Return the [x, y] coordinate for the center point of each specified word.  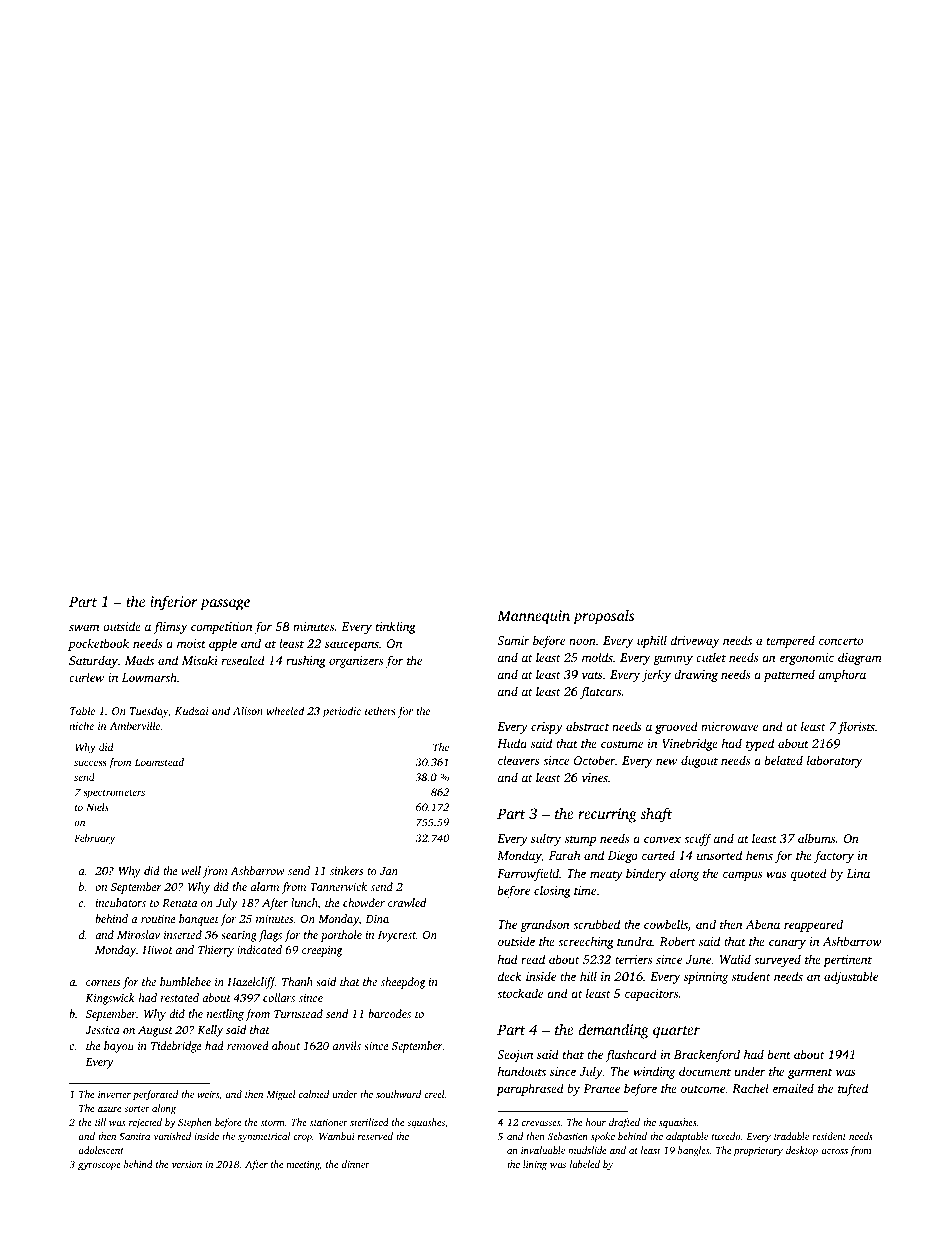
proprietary [758, 1152]
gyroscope [99, 1167]
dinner [356, 1164]
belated [784, 760]
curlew [86, 677]
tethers [380, 710]
